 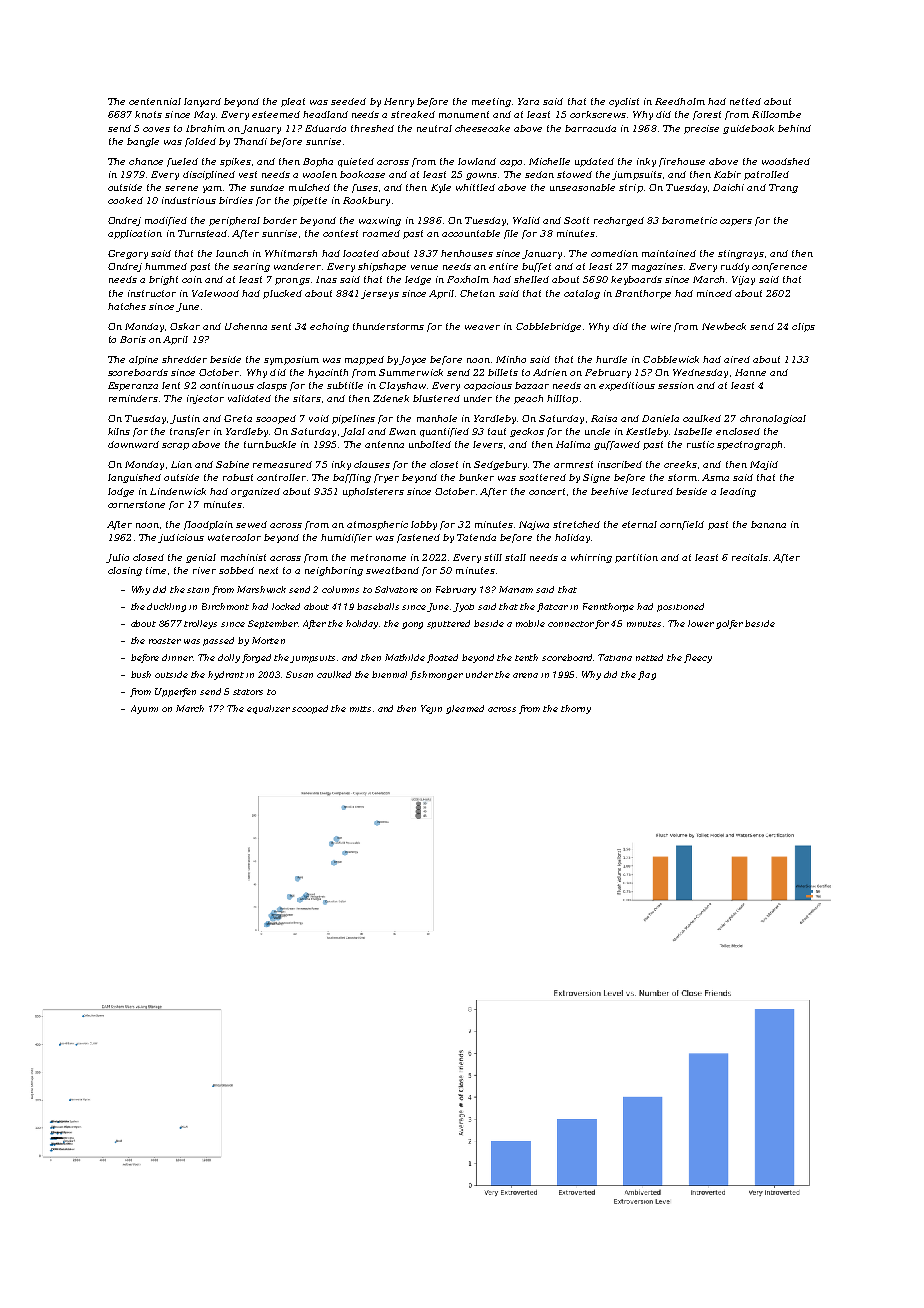 I want to click on gleamed, so click(x=465, y=709).
